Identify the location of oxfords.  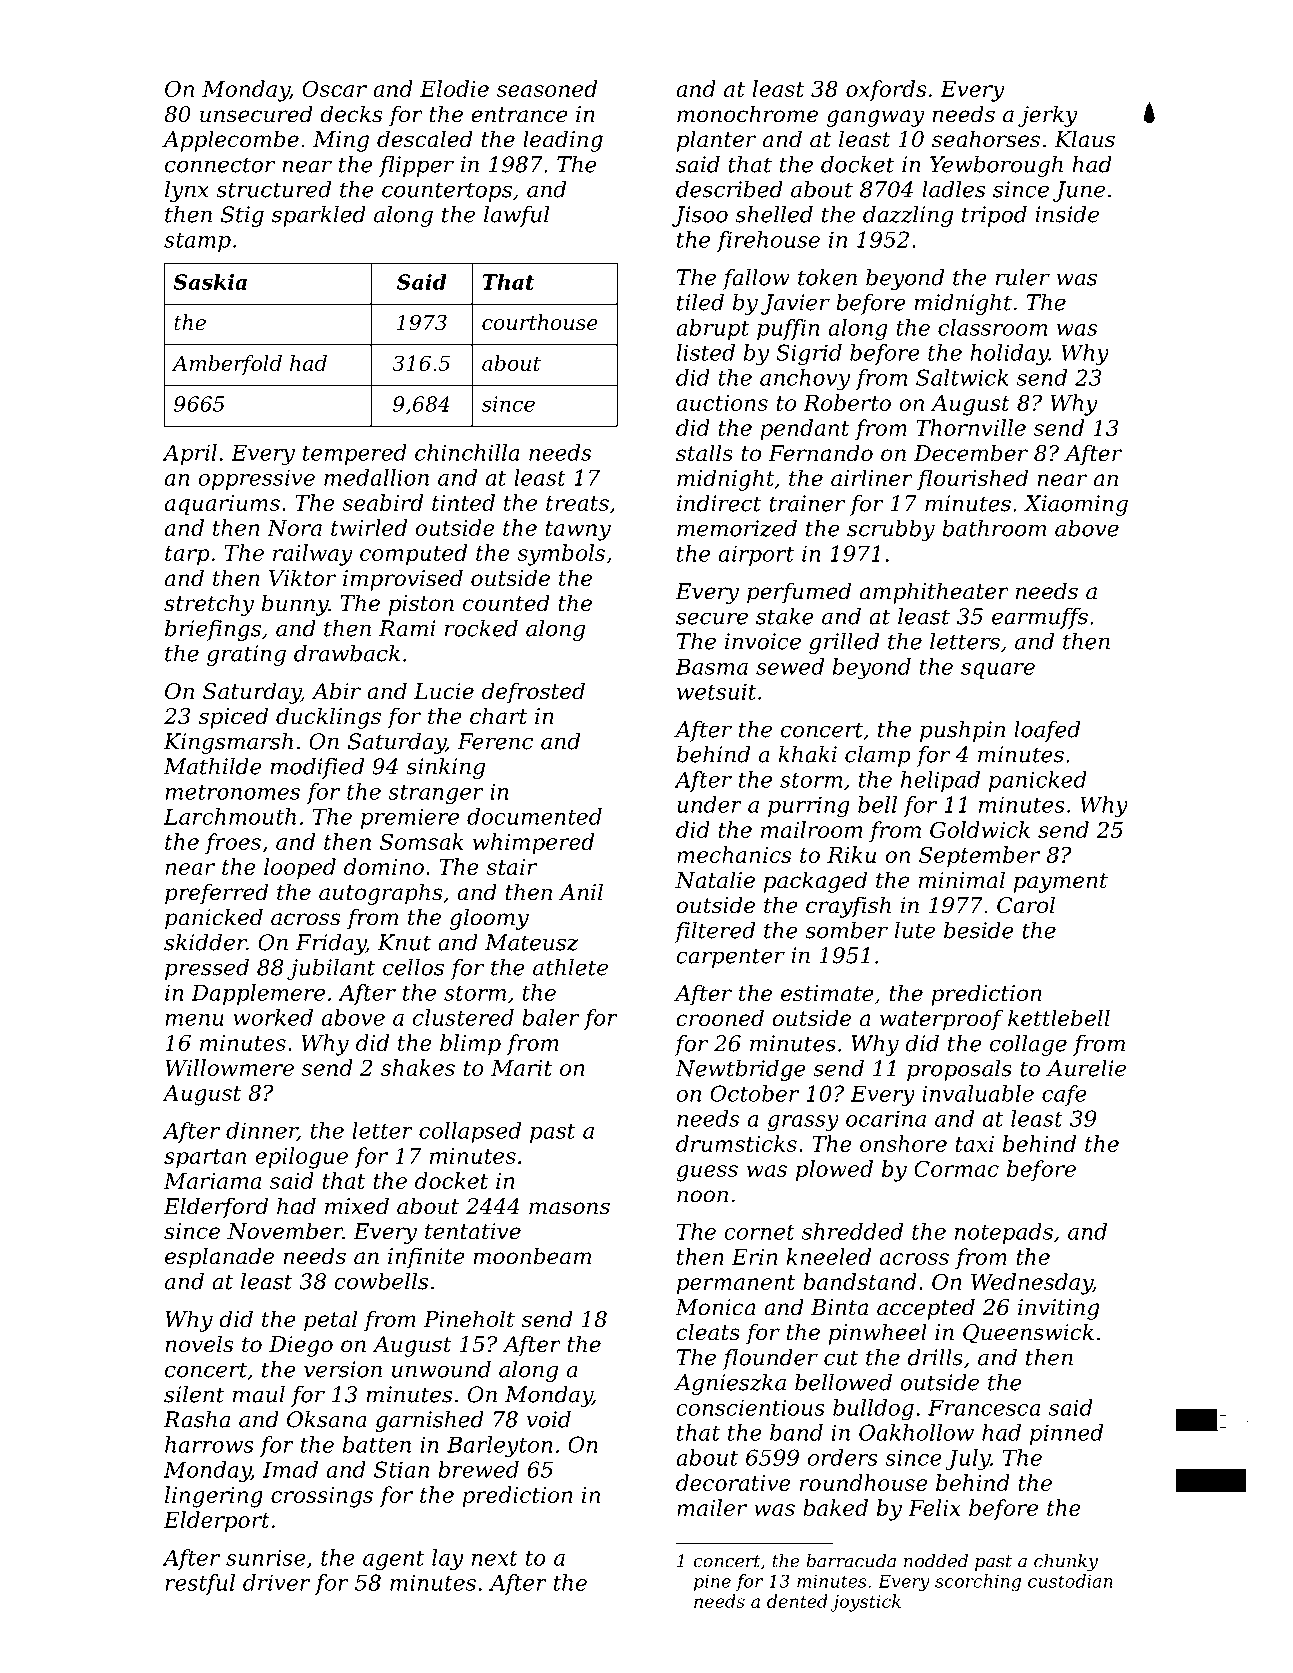
(886, 90).
